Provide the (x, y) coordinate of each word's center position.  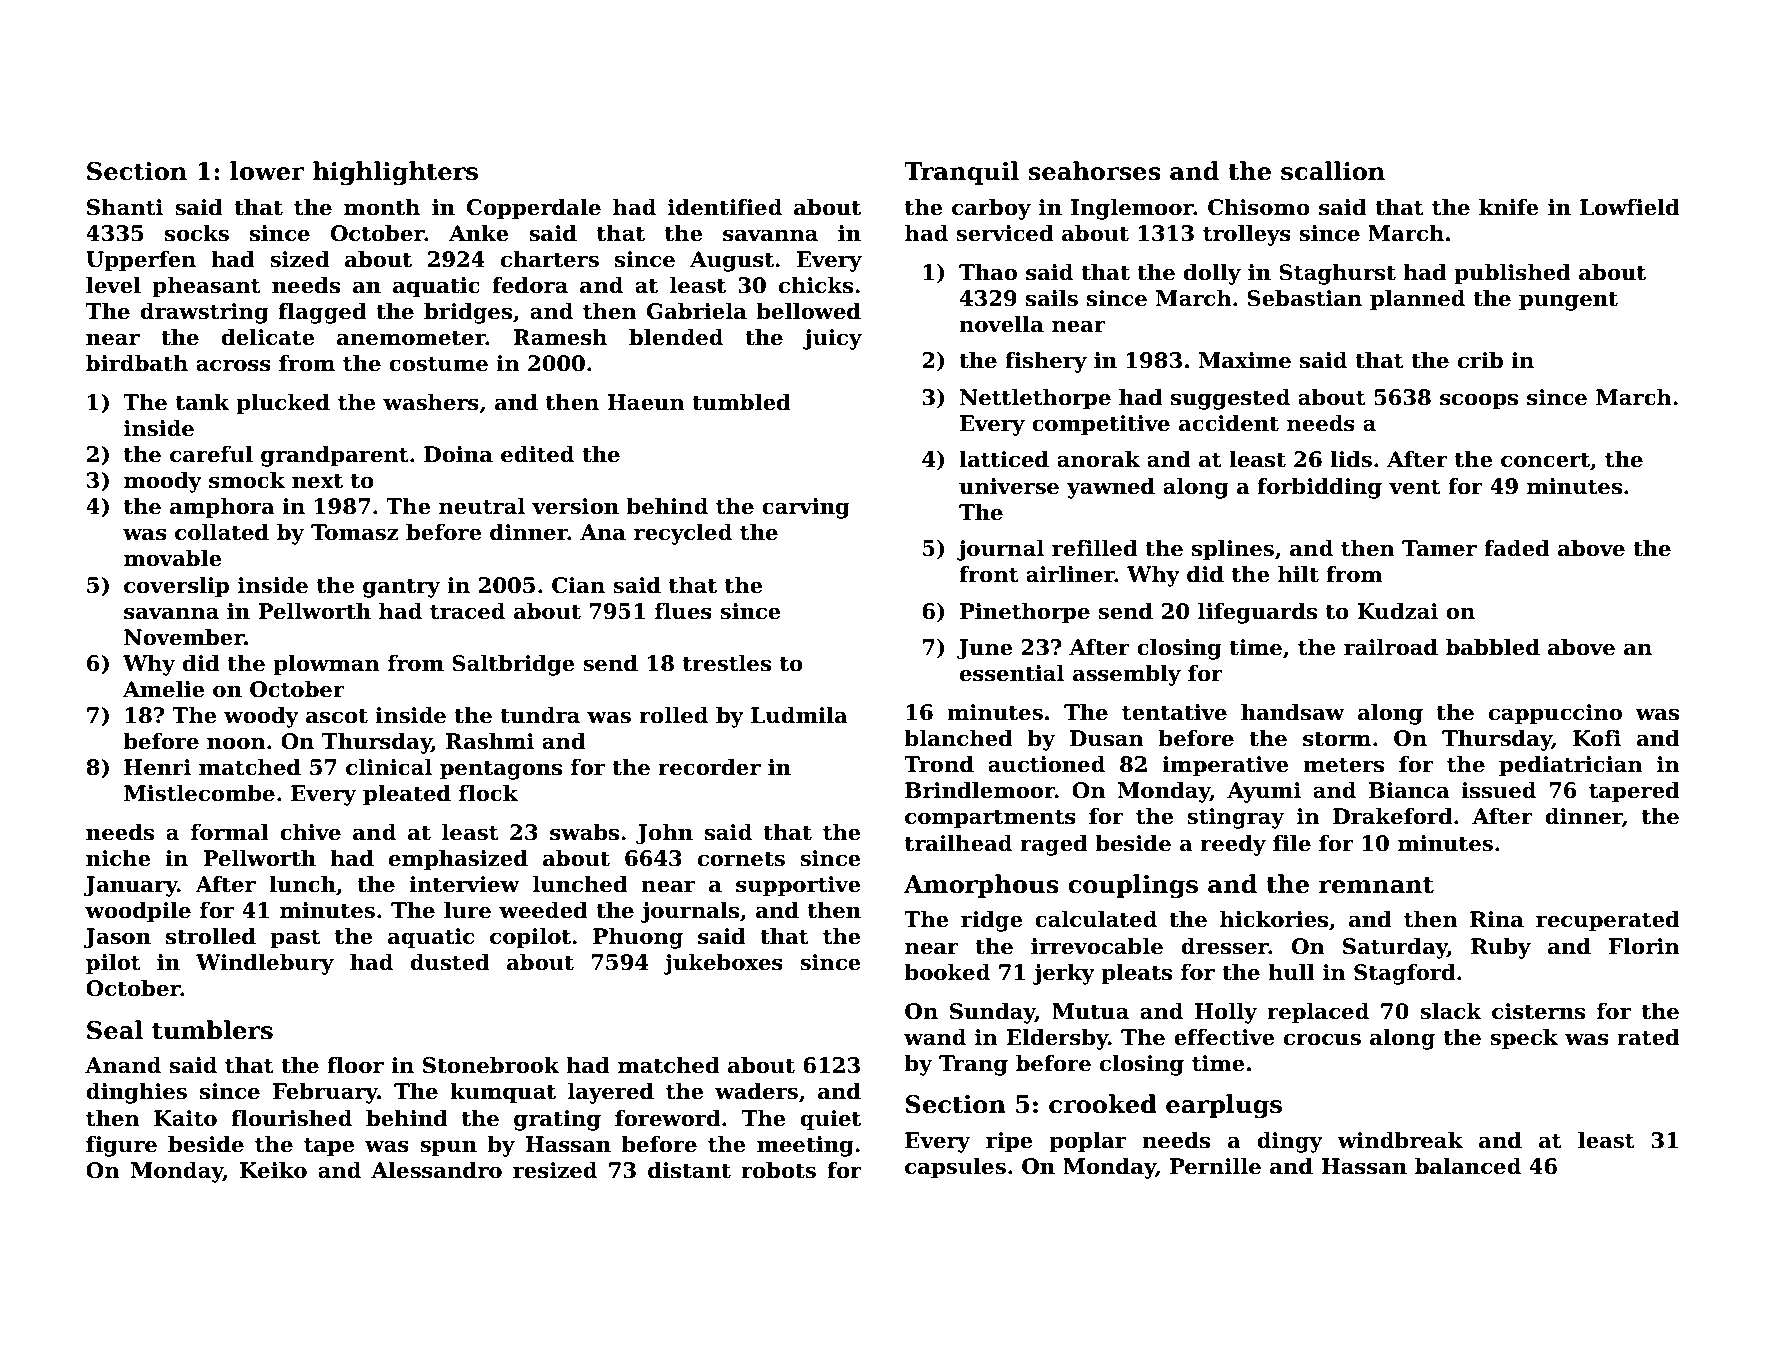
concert (1545, 460)
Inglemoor (1132, 209)
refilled (1095, 548)
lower (267, 171)
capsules (955, 1168)
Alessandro (436, 1170)
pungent (1568, 301)
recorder (709, 767)
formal (230, 832)
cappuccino (1555, 714)
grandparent (335, 456)
